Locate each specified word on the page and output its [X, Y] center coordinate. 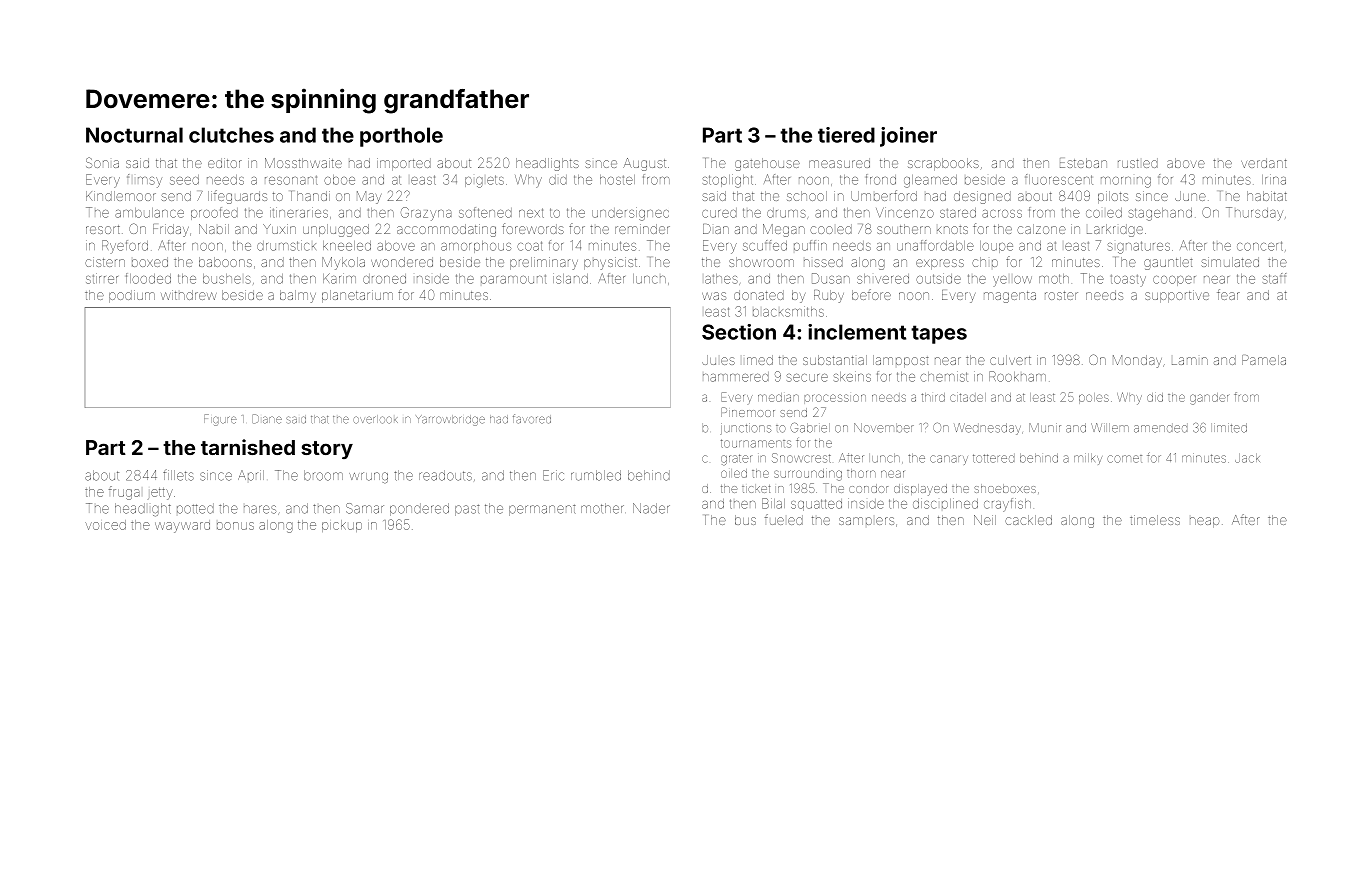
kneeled [347, 246]
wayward [182, 526]
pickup [342, 526]
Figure [220, 420]
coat [530, 246]
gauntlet [1168, 263]
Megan [784, 230]
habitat [1267, 196]
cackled [1028, 520]
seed [184, 180]
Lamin [1190, 361]
